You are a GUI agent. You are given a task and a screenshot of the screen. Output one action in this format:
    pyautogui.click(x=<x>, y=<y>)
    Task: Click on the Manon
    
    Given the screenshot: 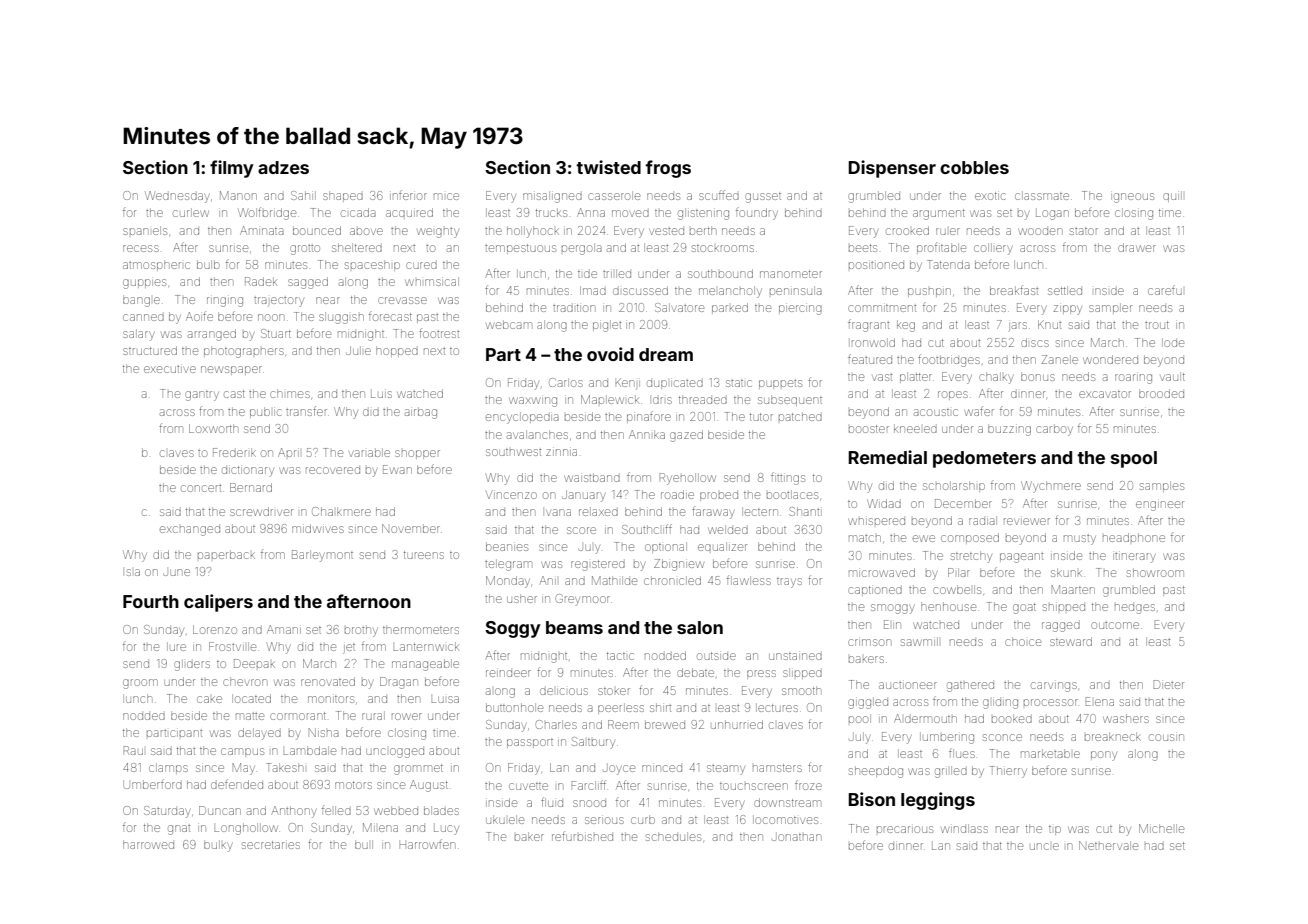 What is the action you would take?
    pyautogui.click(x=238, y=195)
